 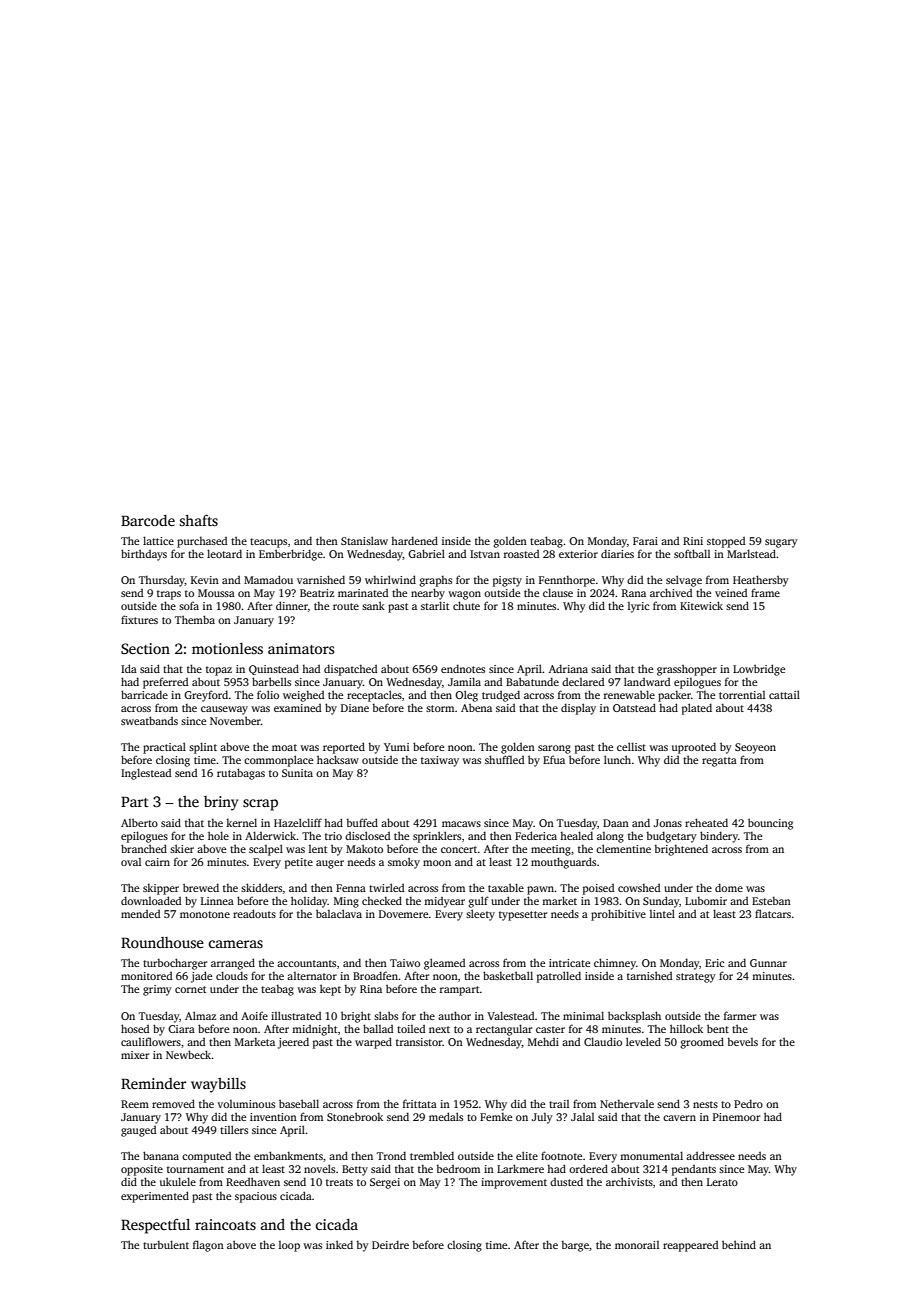 I want to click on twirled, so click(x=386, y=887).
